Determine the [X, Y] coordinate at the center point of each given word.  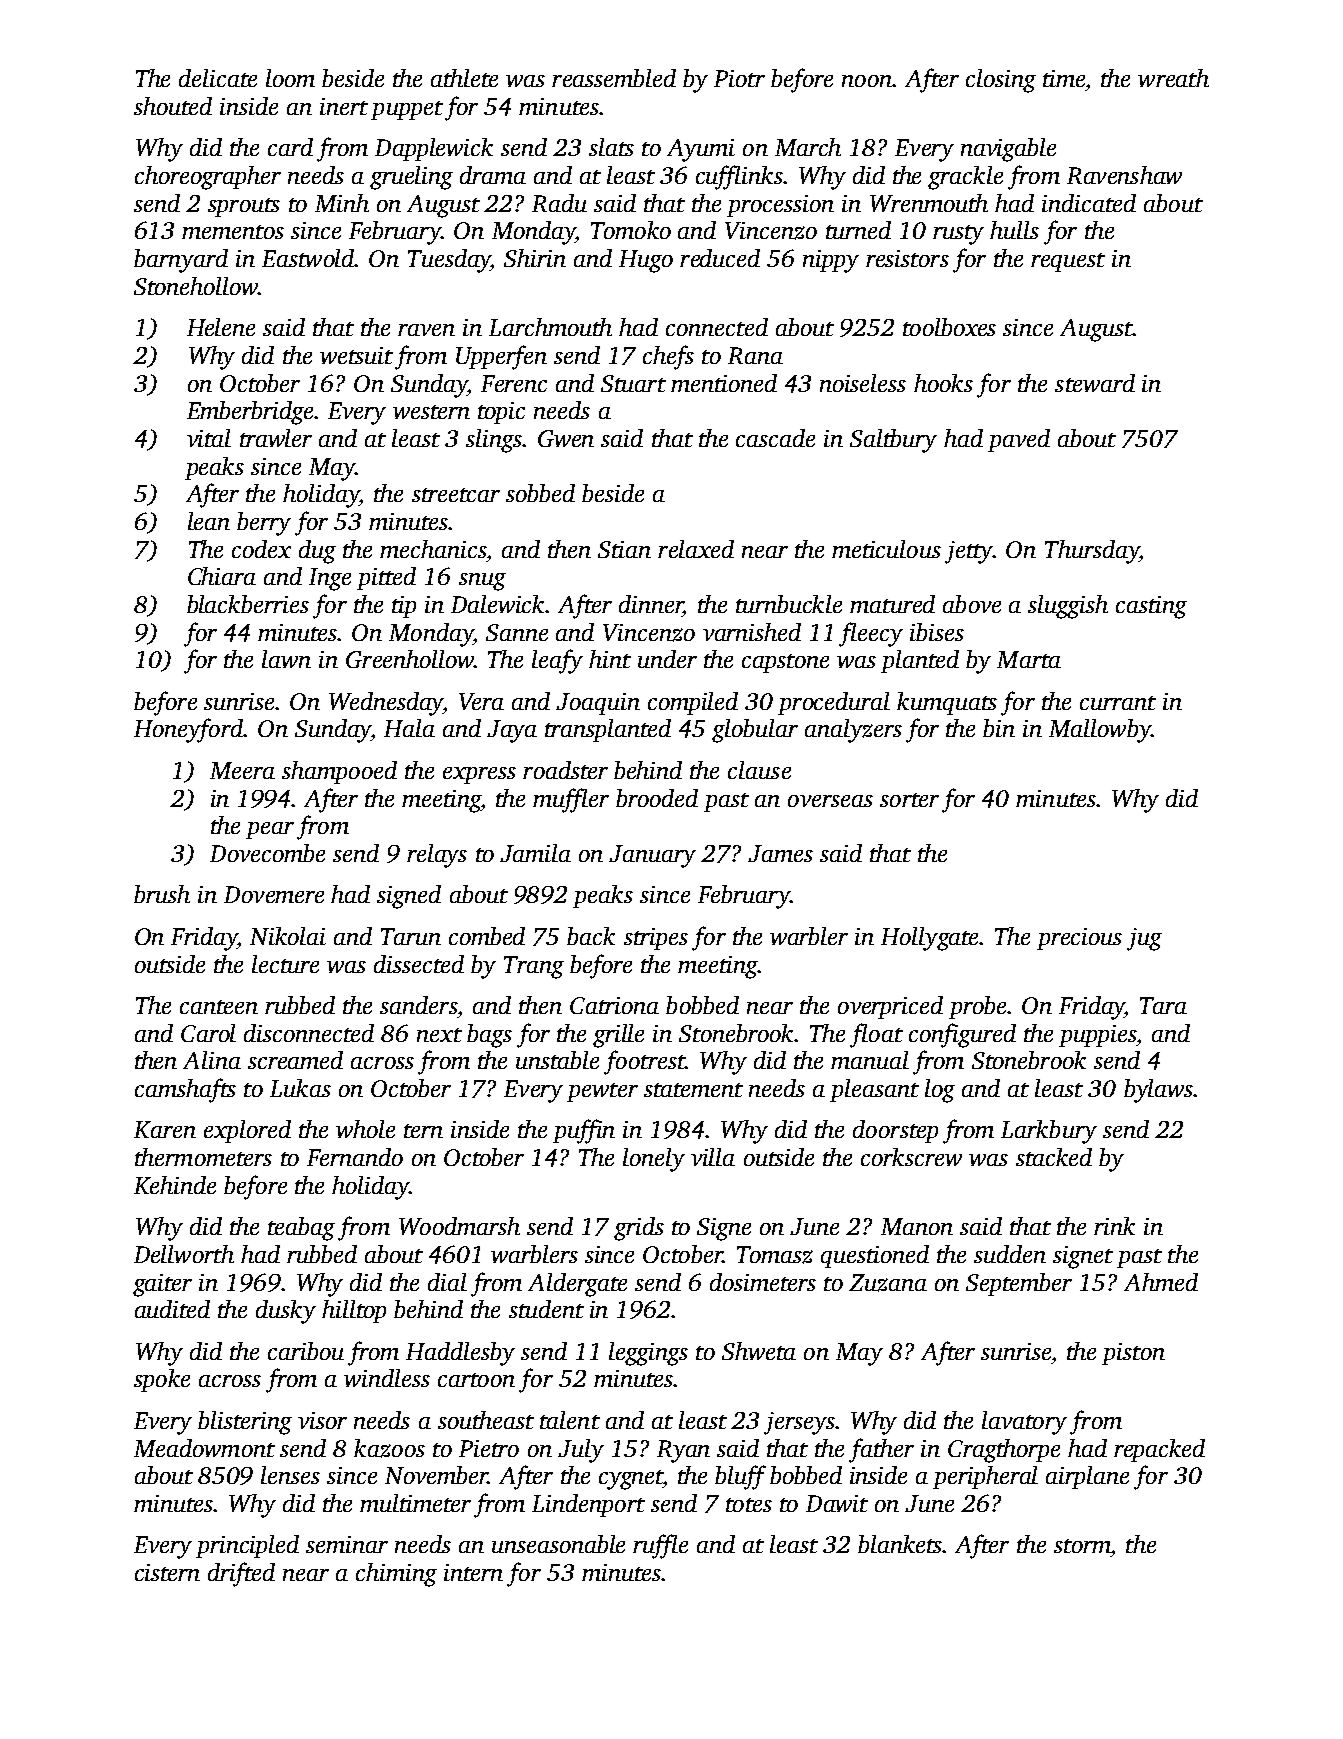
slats [611, 147]
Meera [242, 770]
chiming [396, 1575]
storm [1082, 1546]
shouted [173, 106]
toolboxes [949, 327]
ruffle [660, 1546]
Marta [1029, 659]
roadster [565, 770]
